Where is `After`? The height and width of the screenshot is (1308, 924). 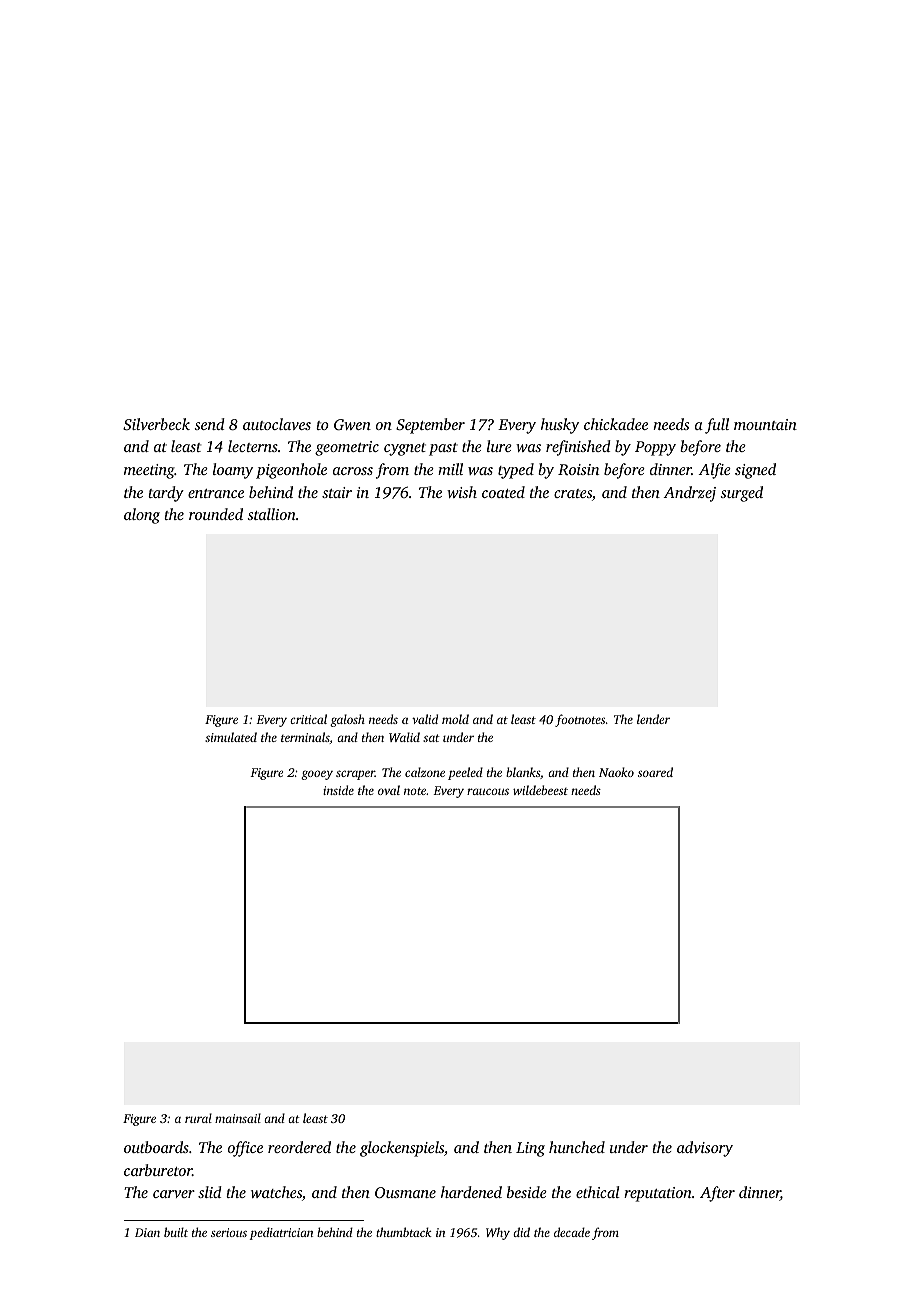 After is located at coordinates (717, 1194).
